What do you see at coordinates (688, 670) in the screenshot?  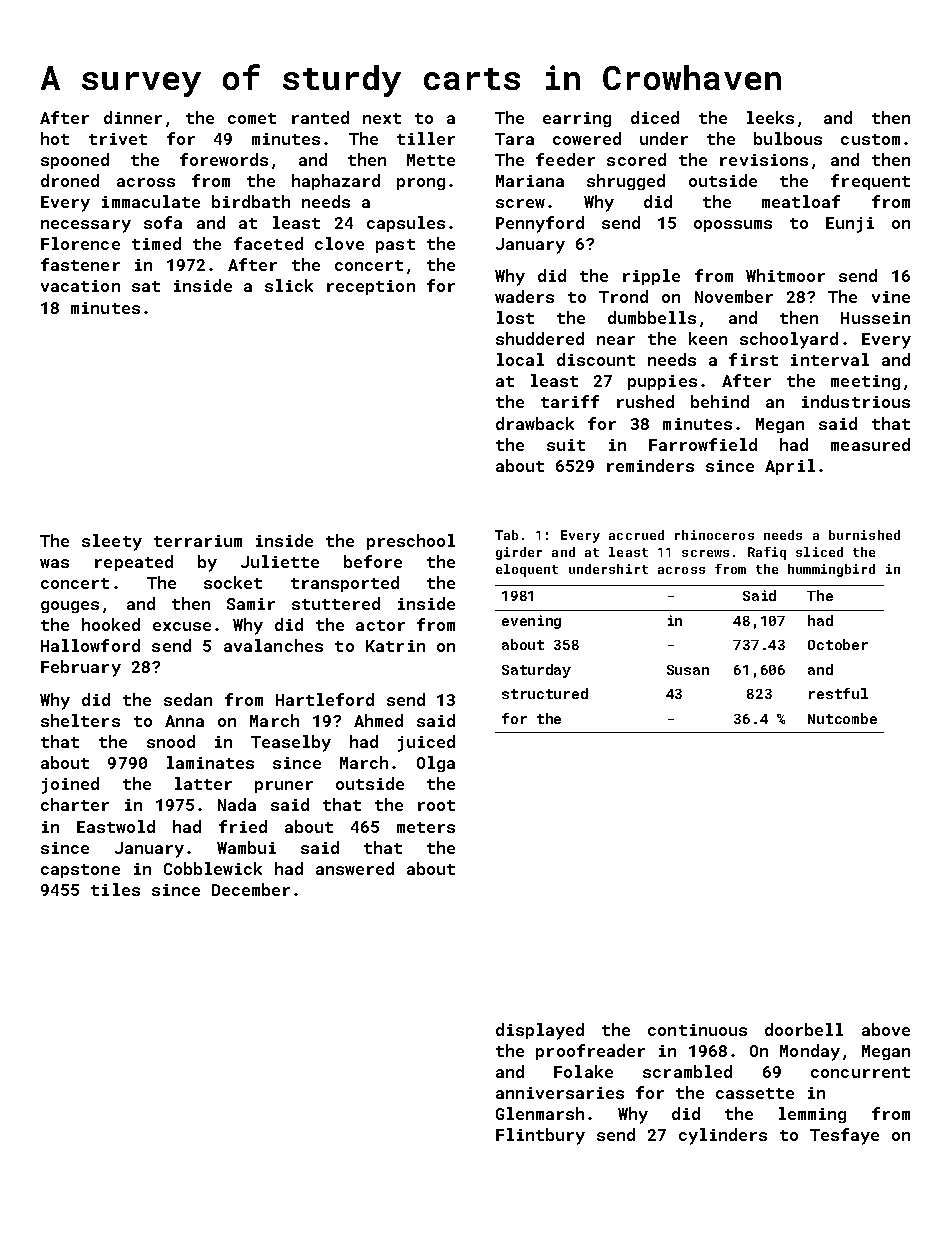 I see `Susan` at bounding box center [688, 670].
